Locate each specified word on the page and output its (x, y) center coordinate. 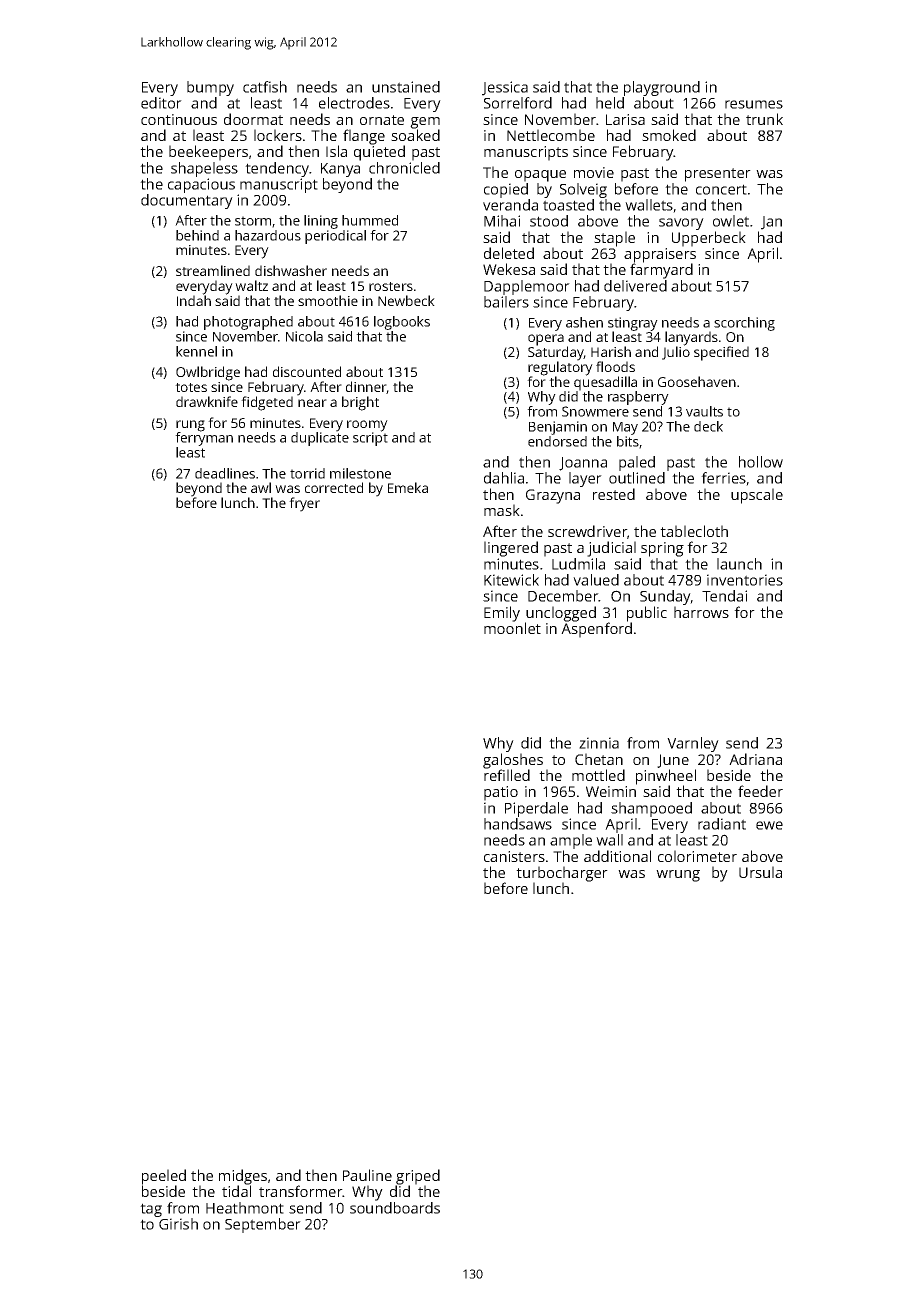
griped (418, 1177)
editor (161, 103)
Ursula (760, 872)
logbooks (402, 323)
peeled (164, 1177)
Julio (676, 353)
